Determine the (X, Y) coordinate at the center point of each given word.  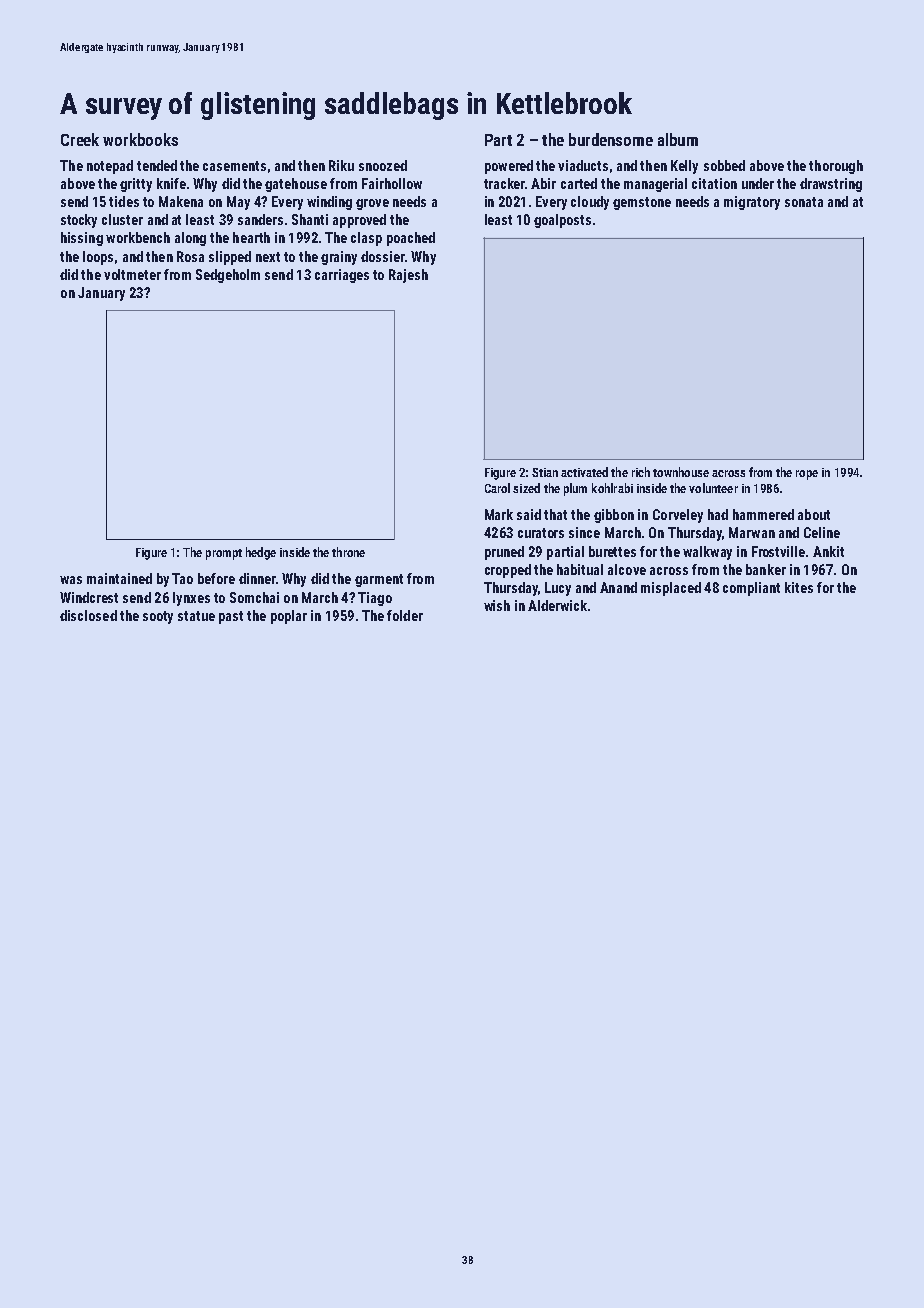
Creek (80, 139)
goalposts (562, 221)
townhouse (681, 472)
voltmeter (132, 274)
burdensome (611, 139)
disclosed (88, 615)
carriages (342, 276)
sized (526, 488)
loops (98, 258)
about (814, 514)
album (678, 139)
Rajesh (408, 276)
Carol (497, 488)
